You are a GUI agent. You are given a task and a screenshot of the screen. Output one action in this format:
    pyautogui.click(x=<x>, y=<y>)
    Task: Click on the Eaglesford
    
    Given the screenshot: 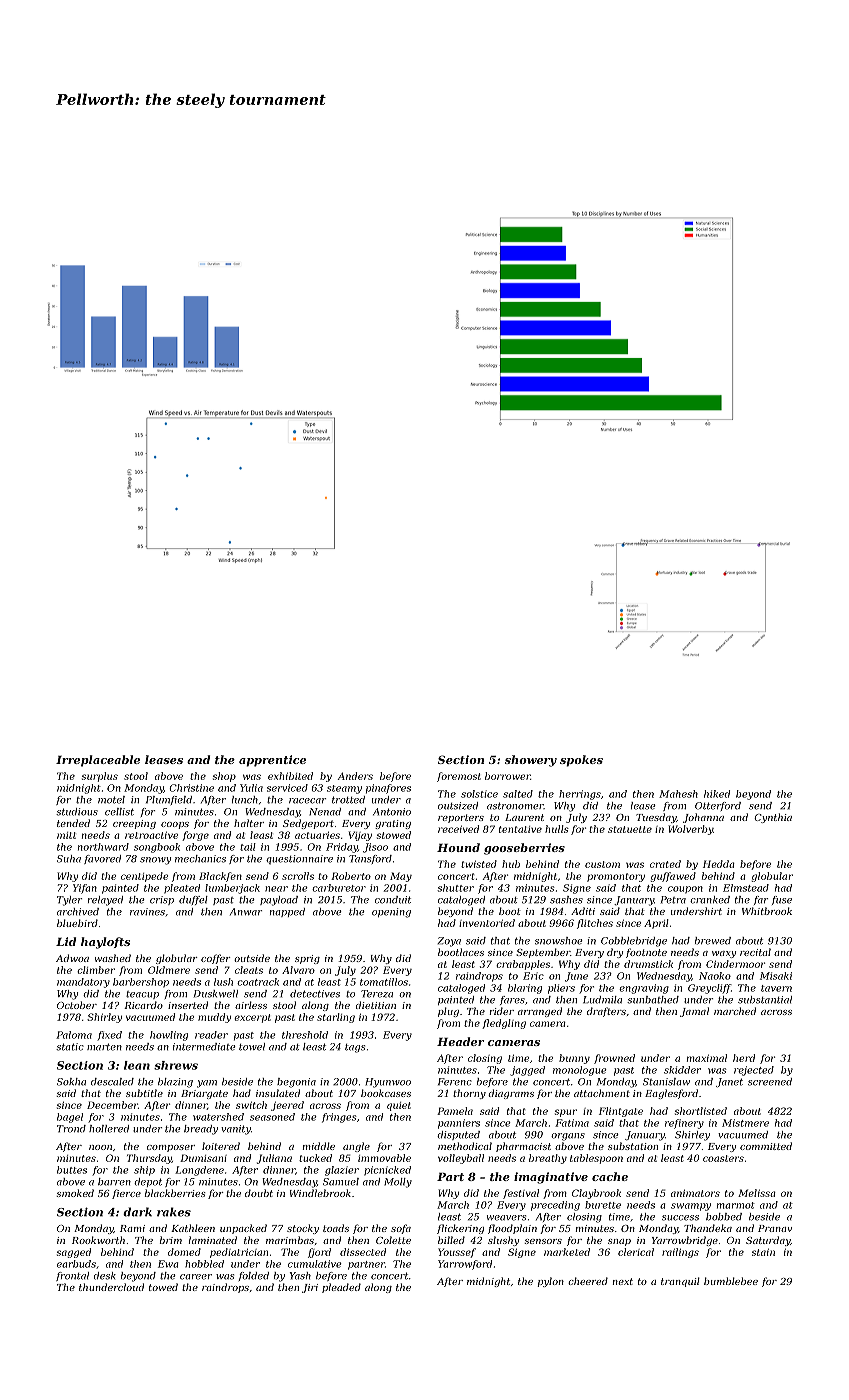 What is the action you would take?
    pyautogui.click(x=671, y=1094)
